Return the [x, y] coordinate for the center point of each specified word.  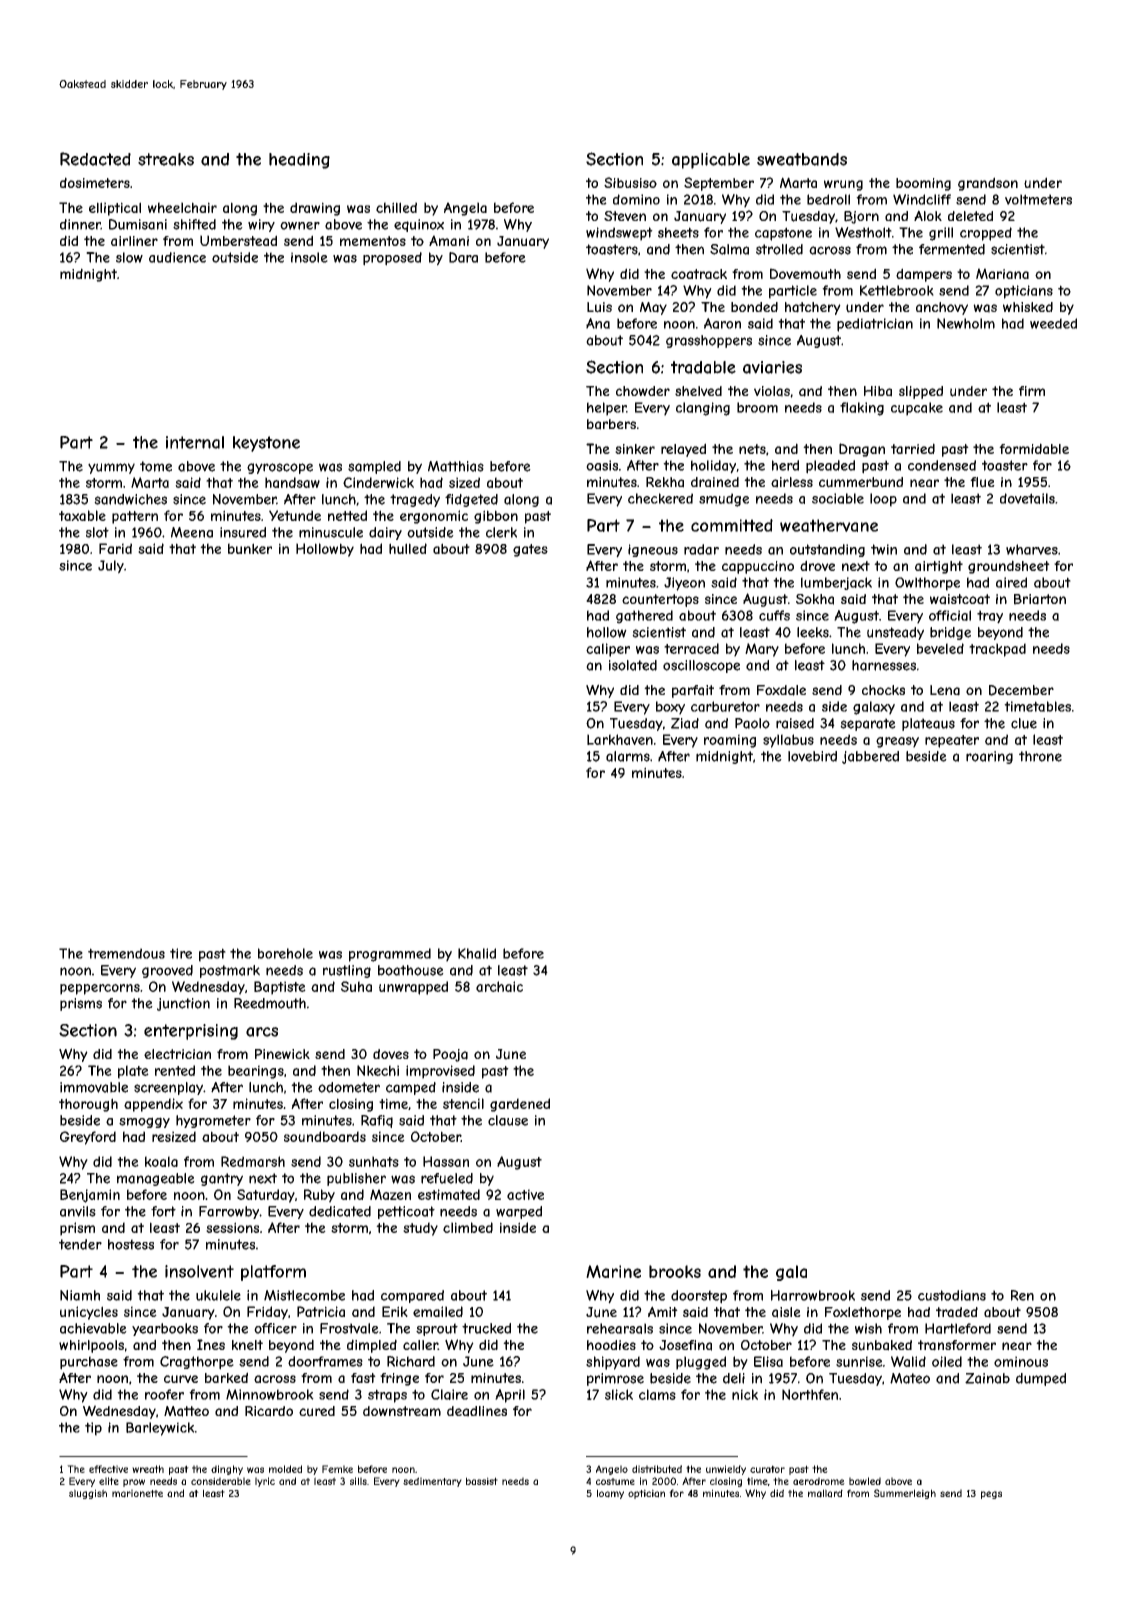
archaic [499, 986]
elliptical [115, 209]
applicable [711, 161]
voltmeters [1038, 199]
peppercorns [100, 989]
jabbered [870, 757]
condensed [942, 465]
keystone [266, 444]
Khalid [477, 953]
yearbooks [165, 1329]
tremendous [126, 953]
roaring [989, 757]
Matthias [456, 466]
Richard [411, 1361]
